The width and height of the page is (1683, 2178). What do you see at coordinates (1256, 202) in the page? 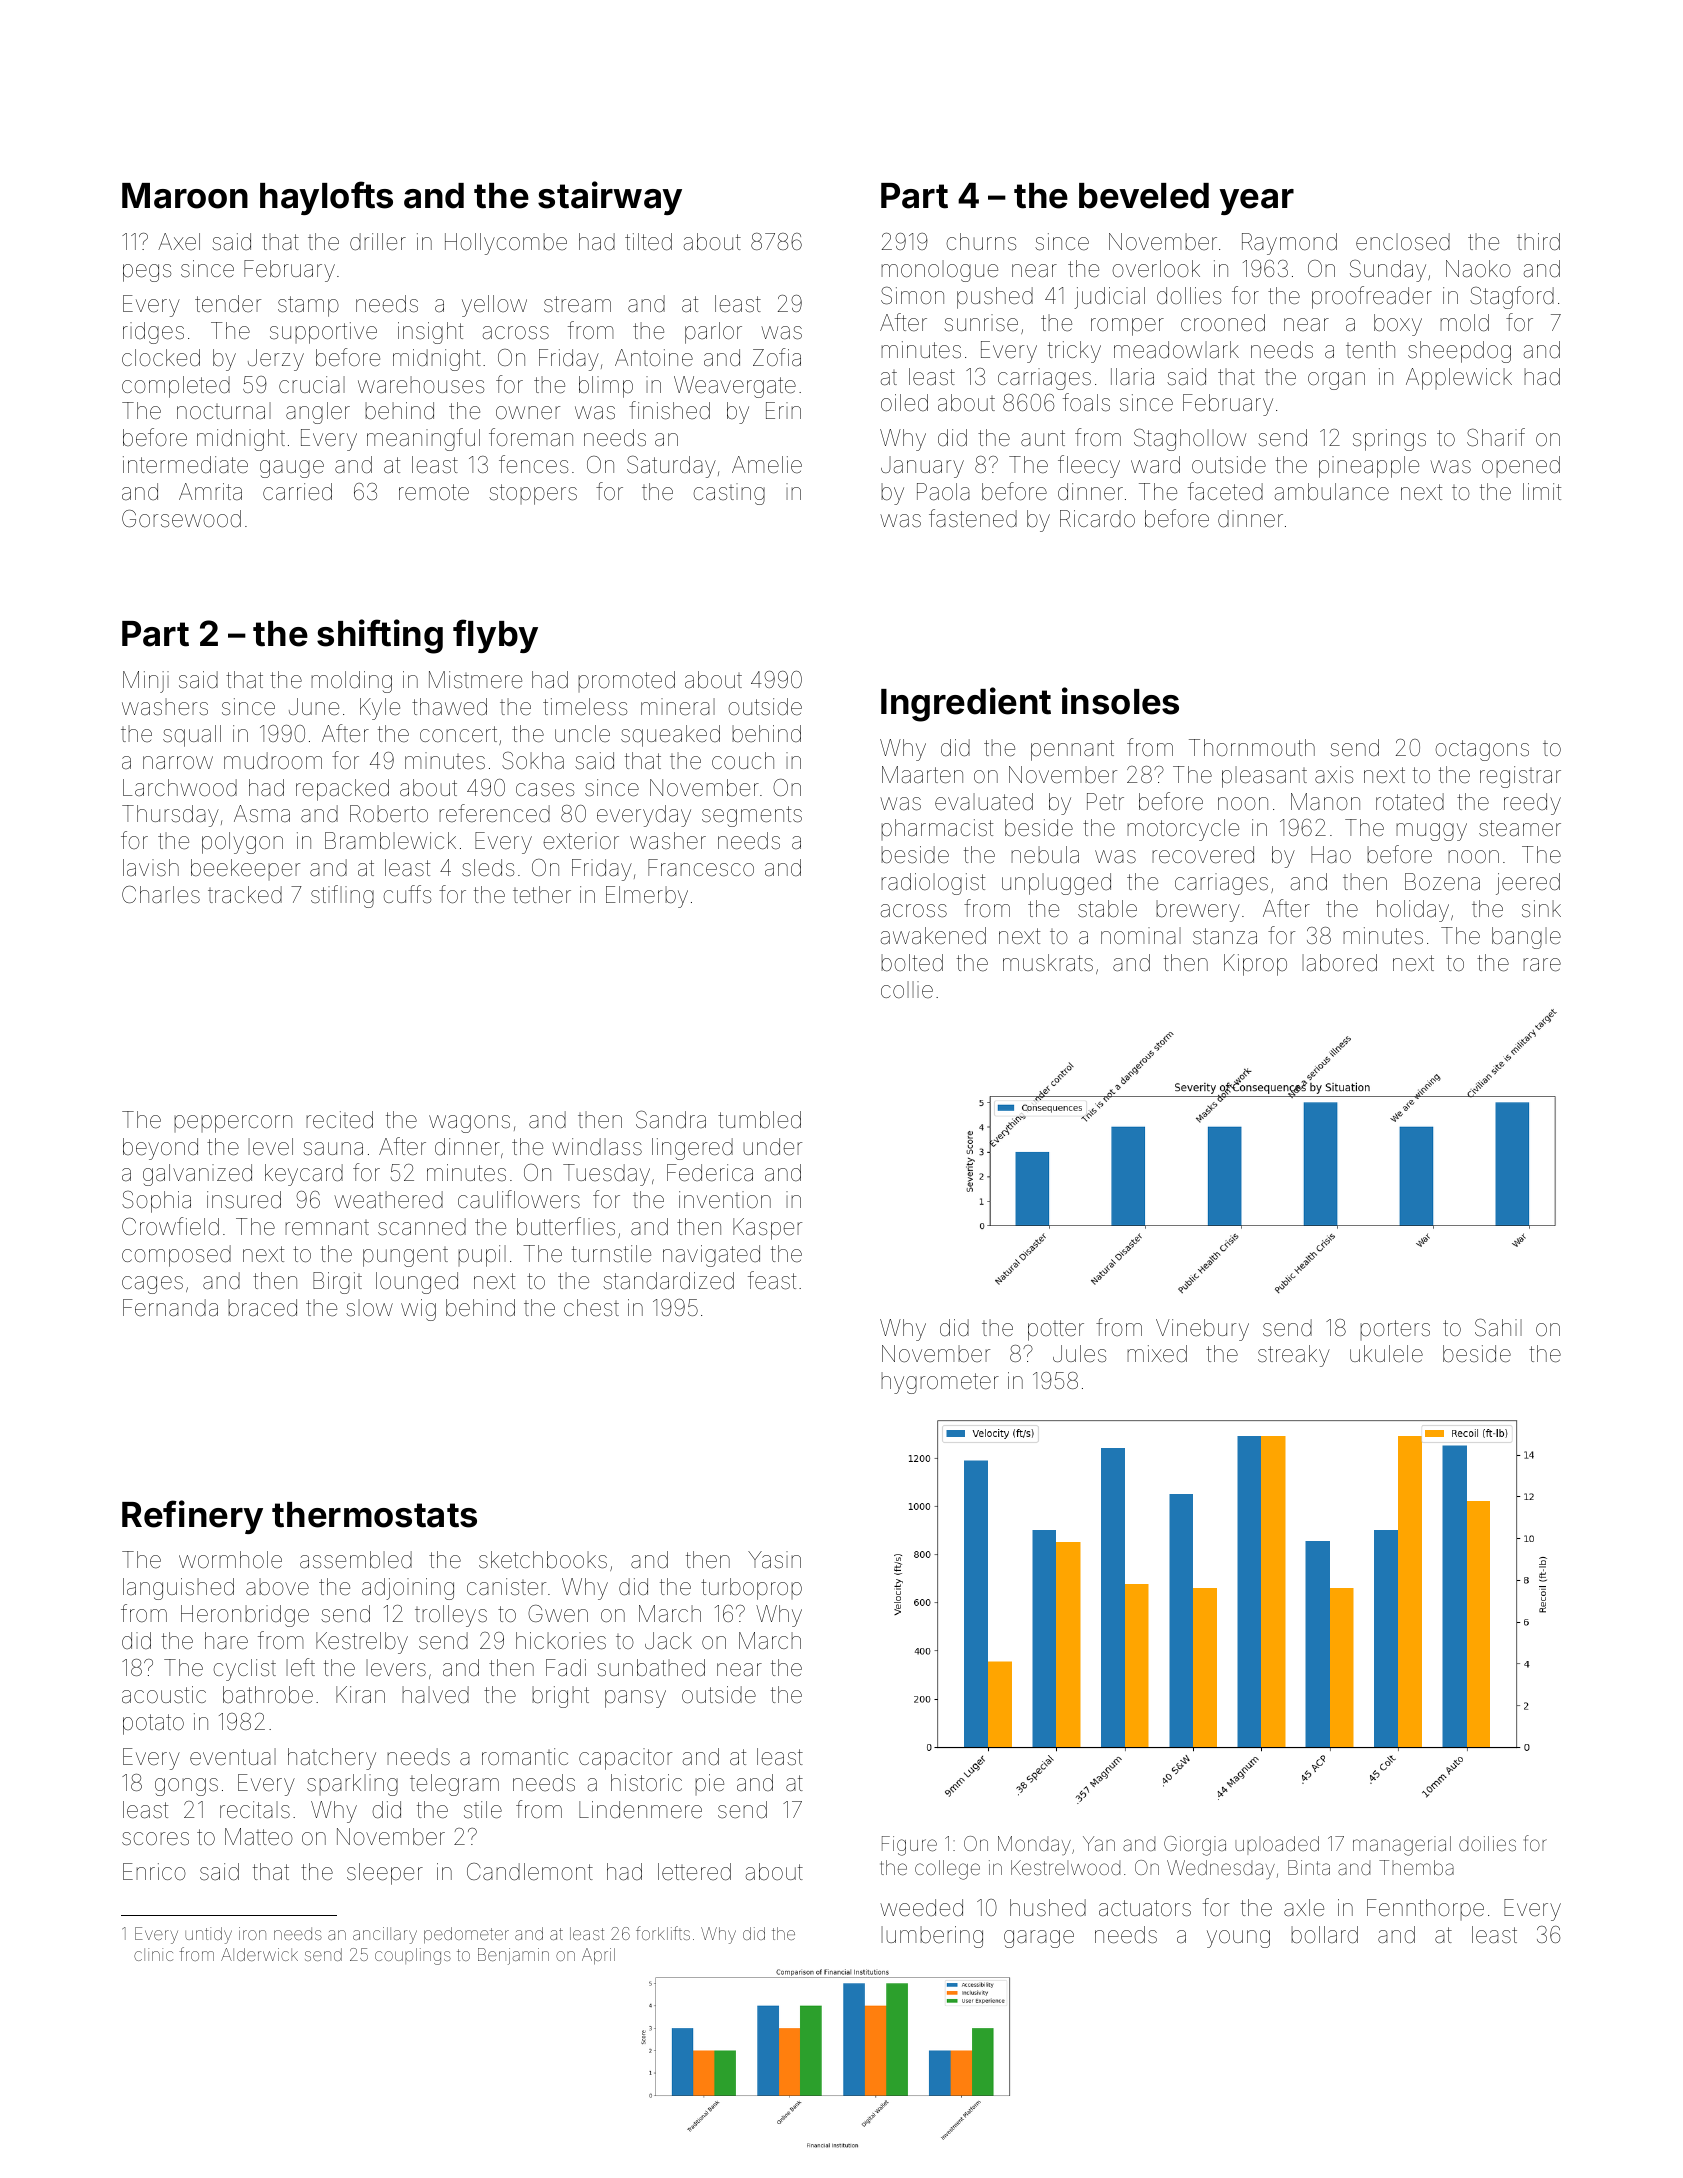
I see `year` at bounding box center [1256, 202].
